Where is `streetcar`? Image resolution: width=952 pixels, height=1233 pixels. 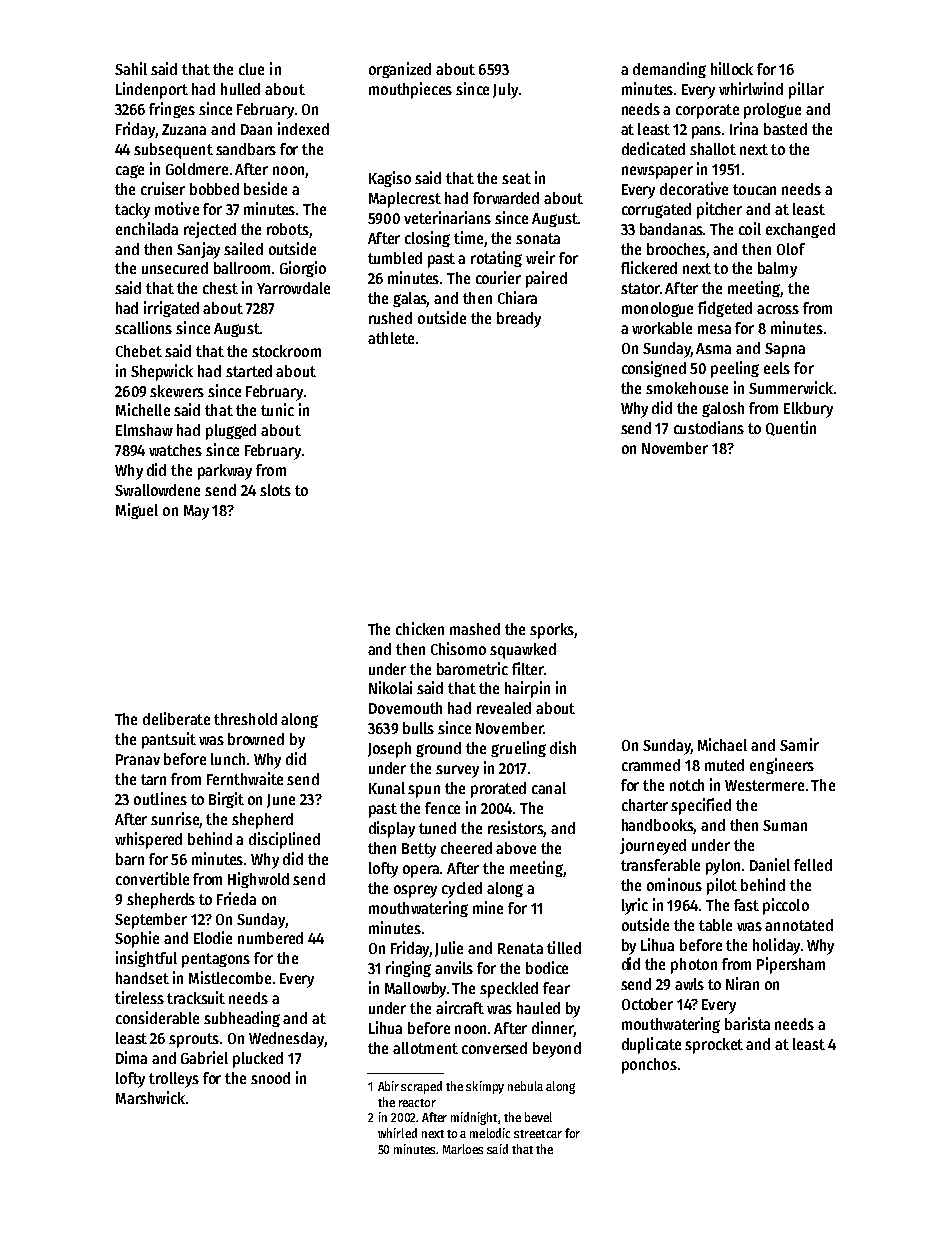 streetcar is located at coordinates (538, 1134).
